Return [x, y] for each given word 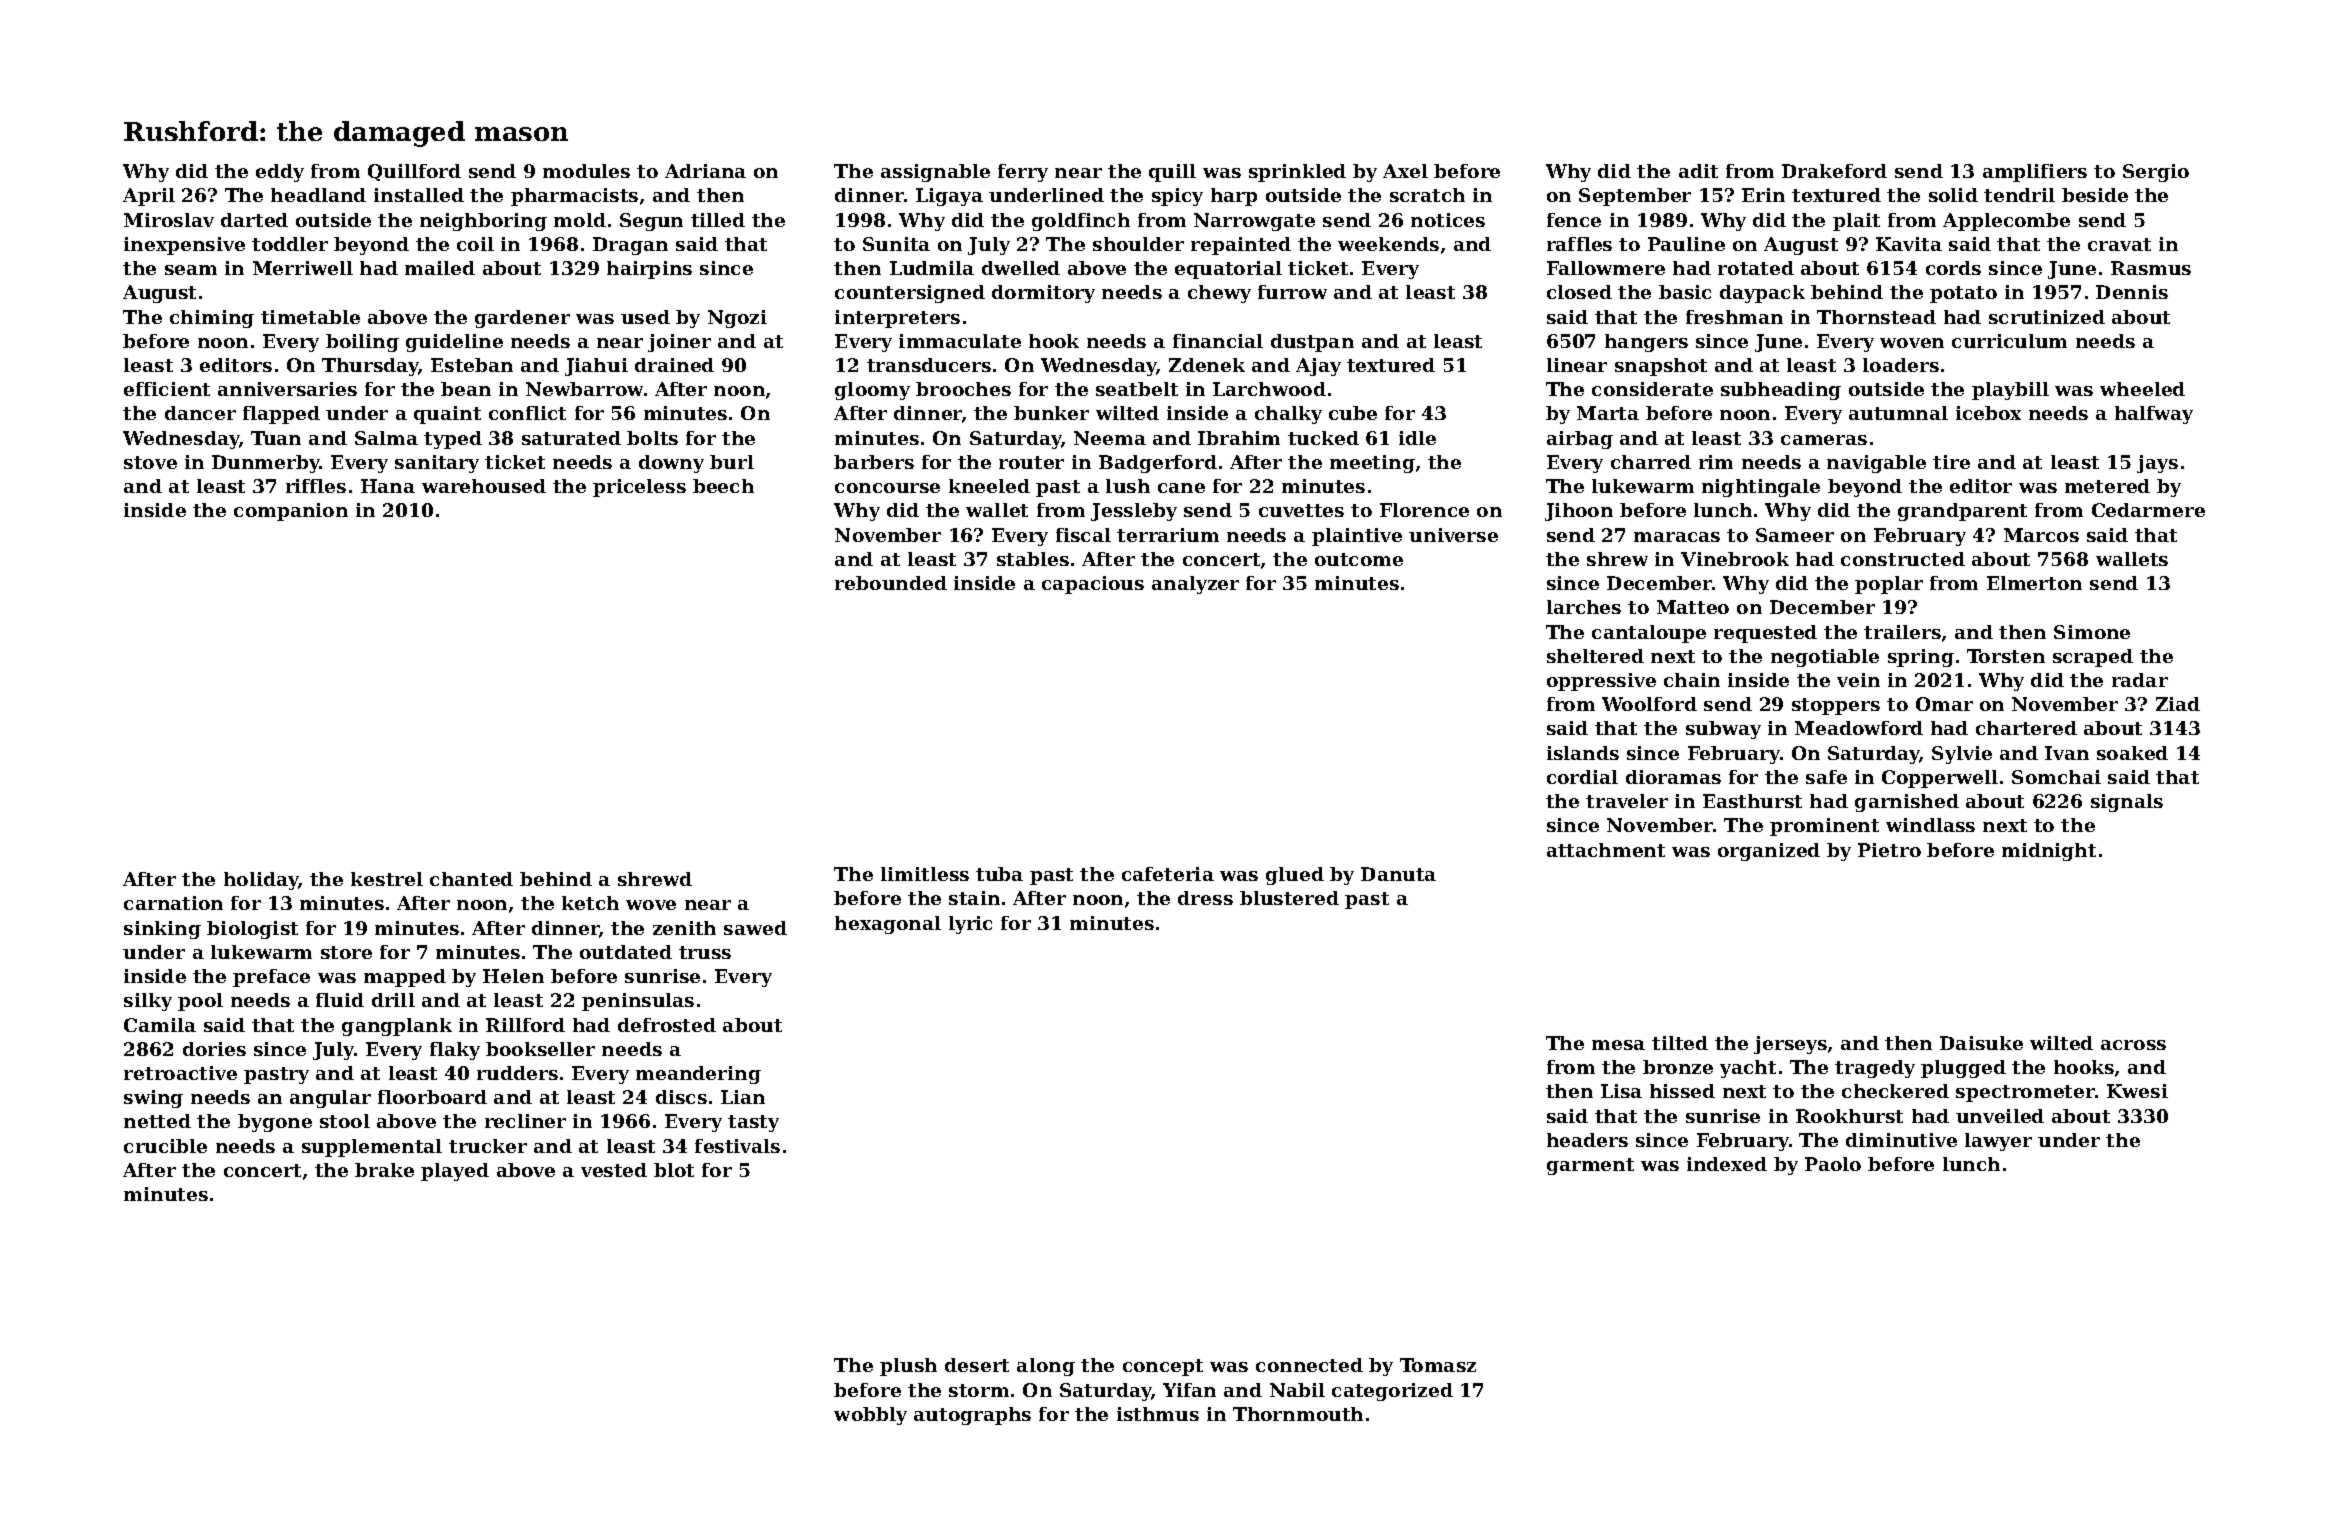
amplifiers [2035, 173]
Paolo [1833, 1164]
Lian [743, 1097]
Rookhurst [1849, 1116]
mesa [1618, 1045]
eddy [280, 173]
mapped [405, 978]
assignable [935, 173]
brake [384, 1170]
